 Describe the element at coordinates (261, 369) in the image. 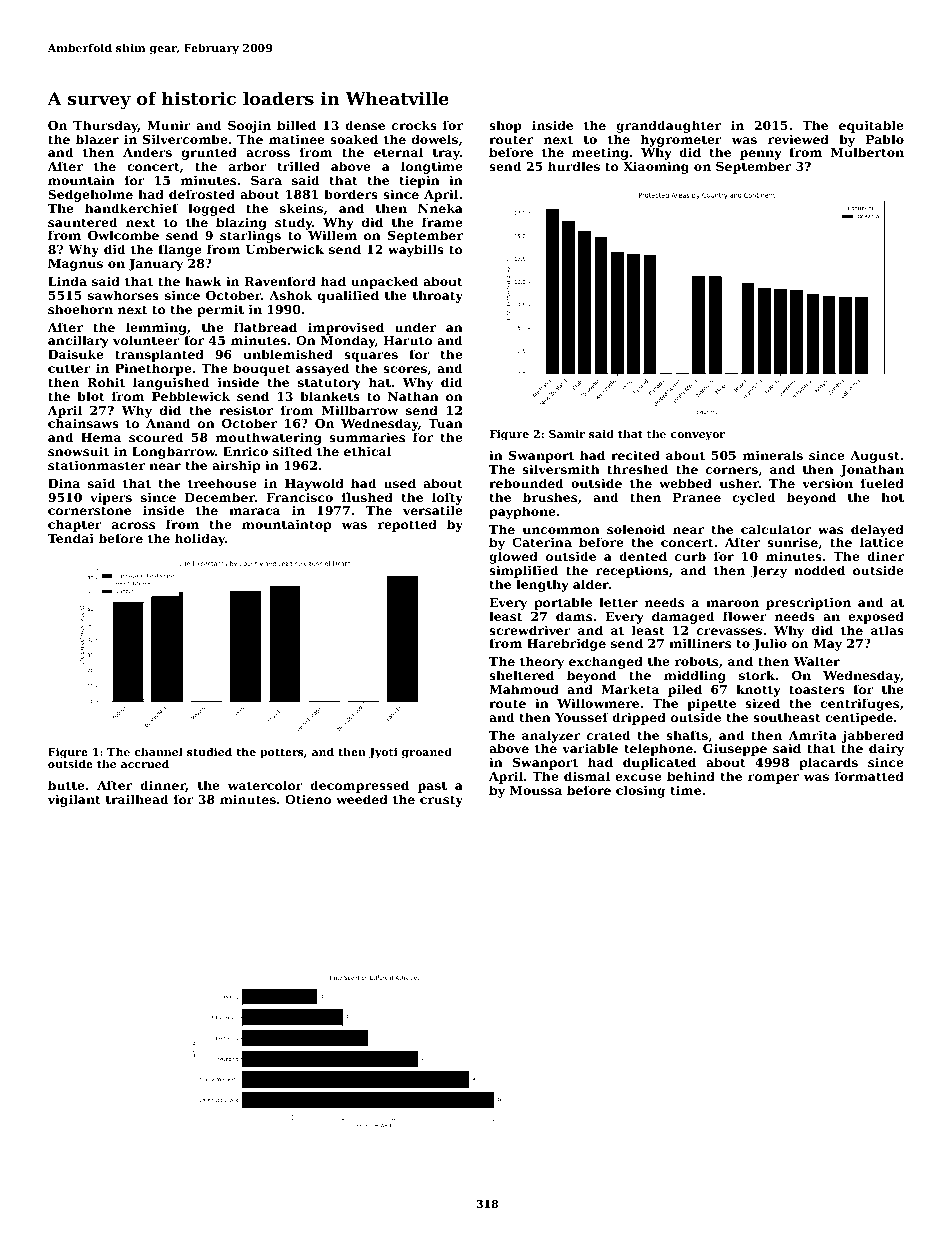

I see `bouquet` at that location.
